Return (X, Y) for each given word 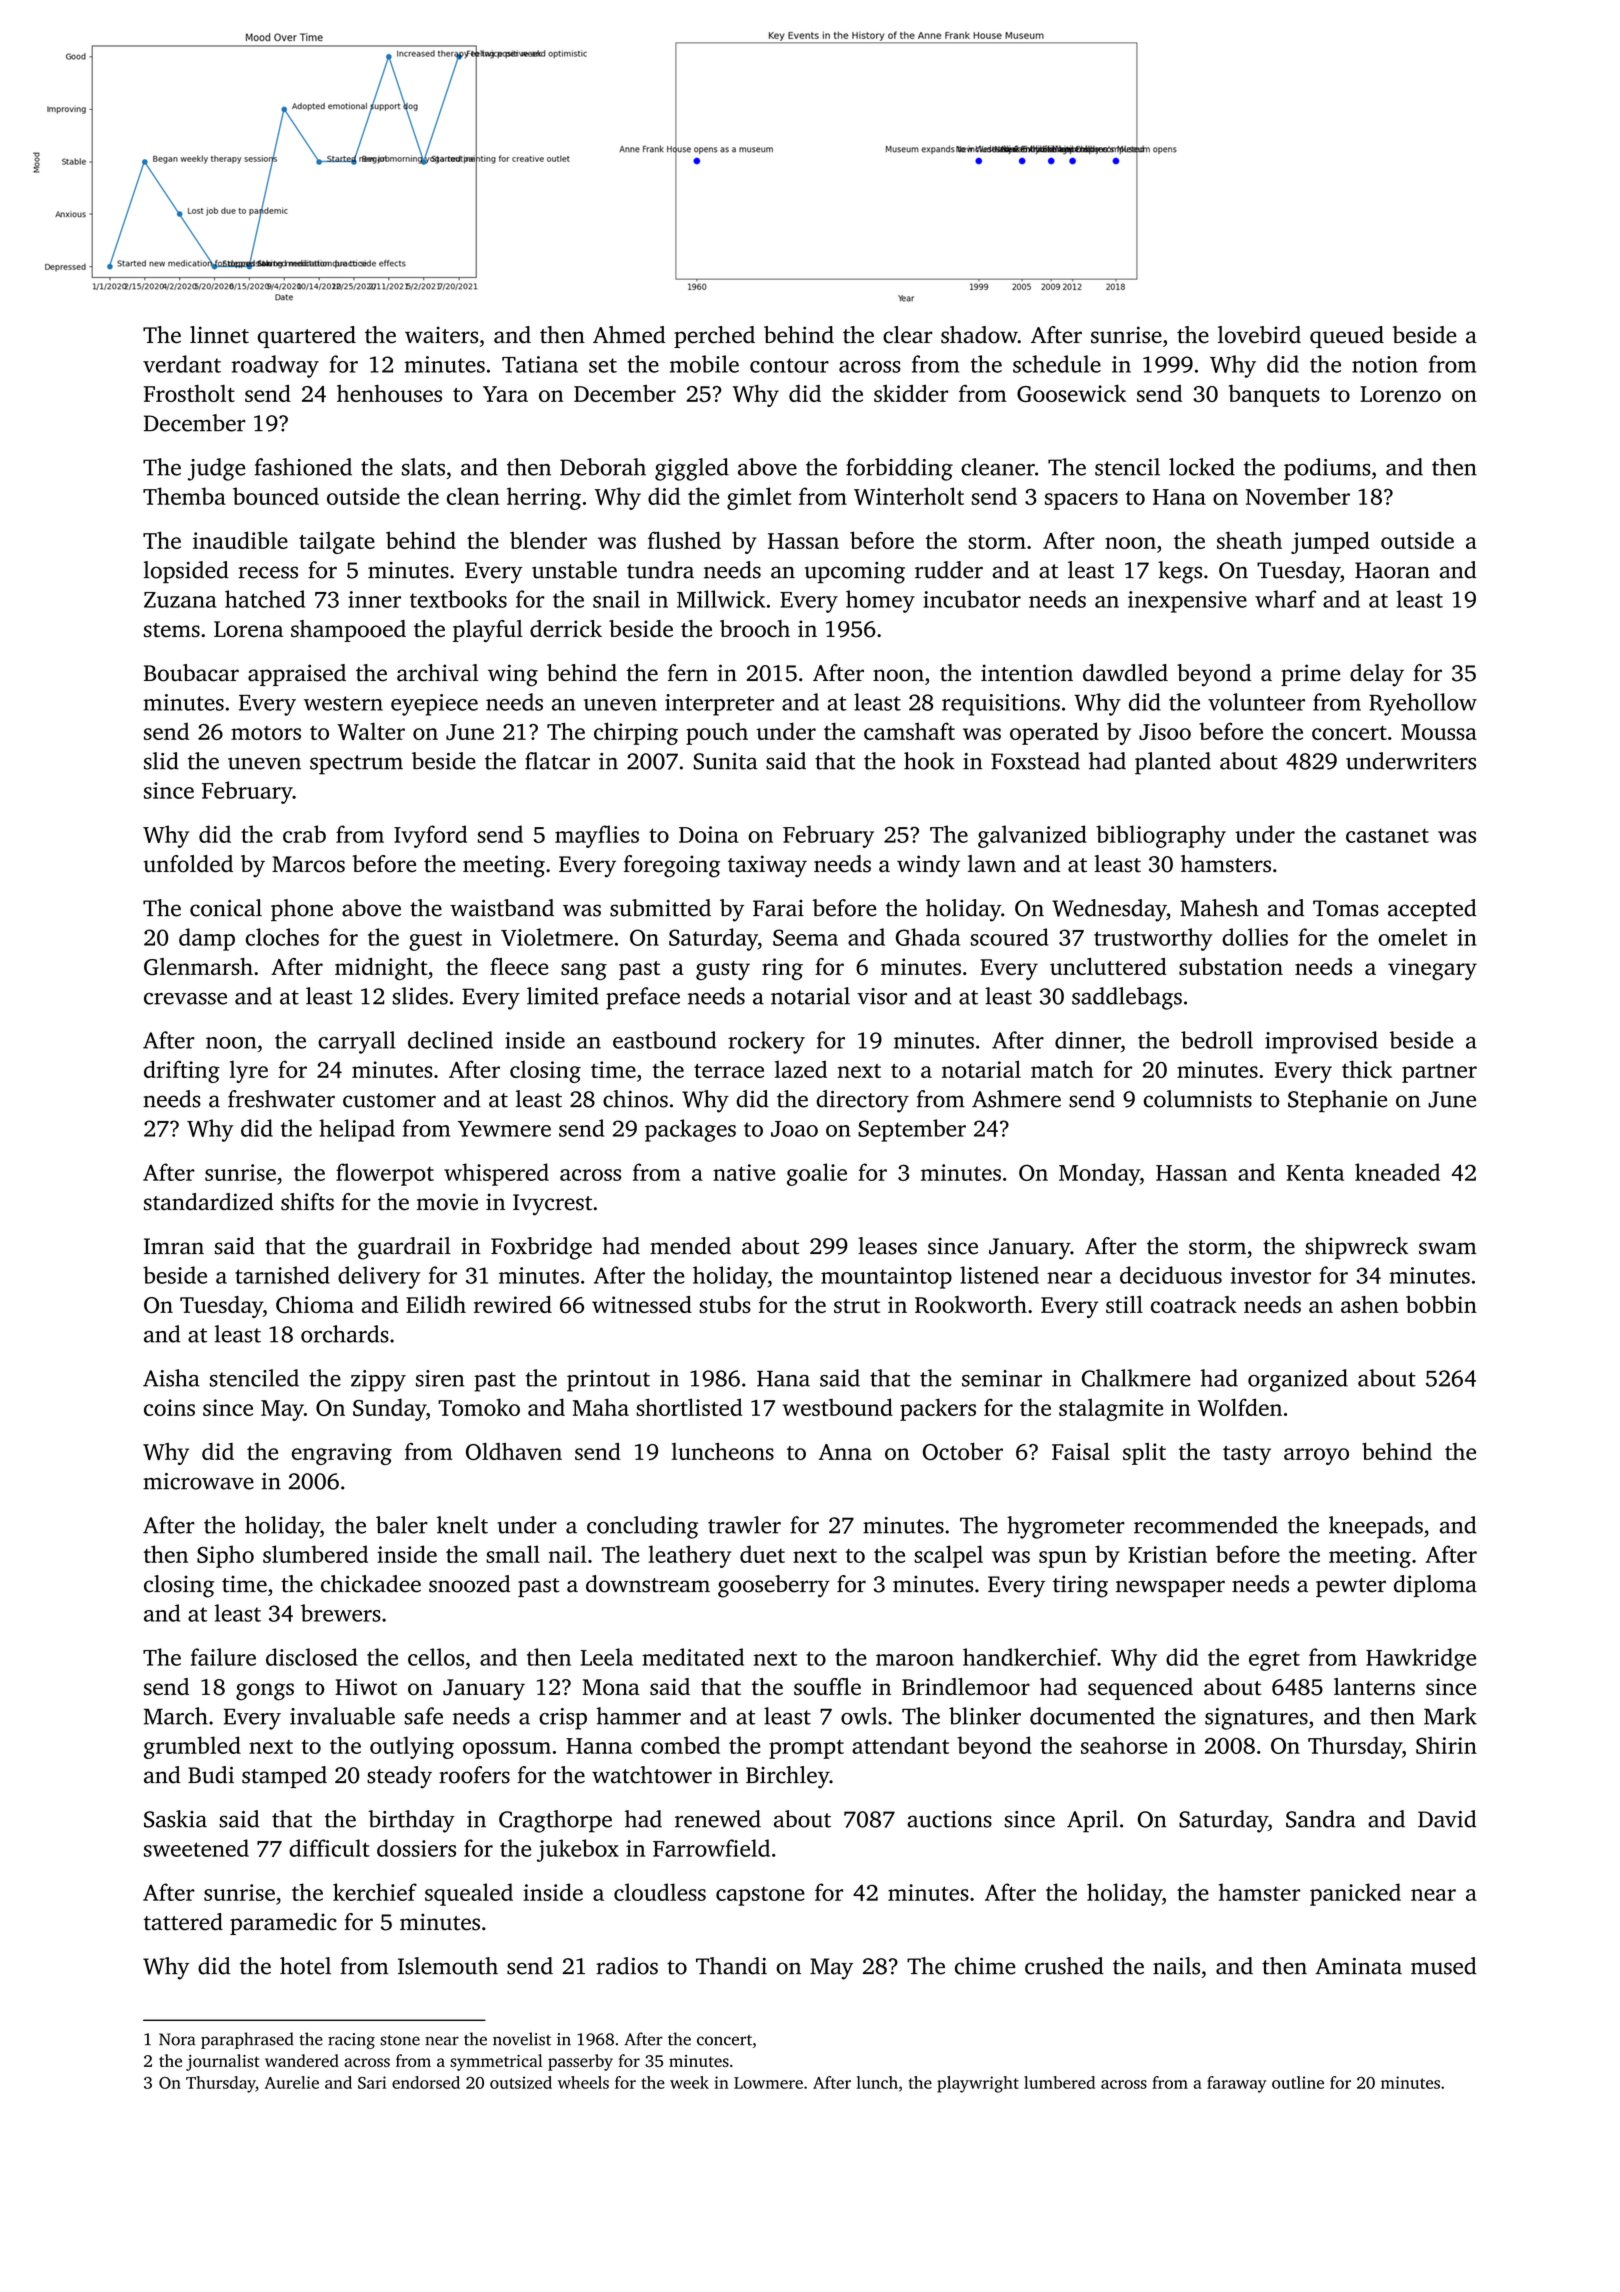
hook (929, 761)
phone (302, 910)
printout (608, 1381)
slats (423, 467)
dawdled (1125, 673)
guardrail (404, 1248)
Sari (372, 2082)
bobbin (1441, 1304)
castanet (1387, 835)
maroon (915, 1660)
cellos (436, 1657)
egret (1274, 1661)
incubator (972, 599)
